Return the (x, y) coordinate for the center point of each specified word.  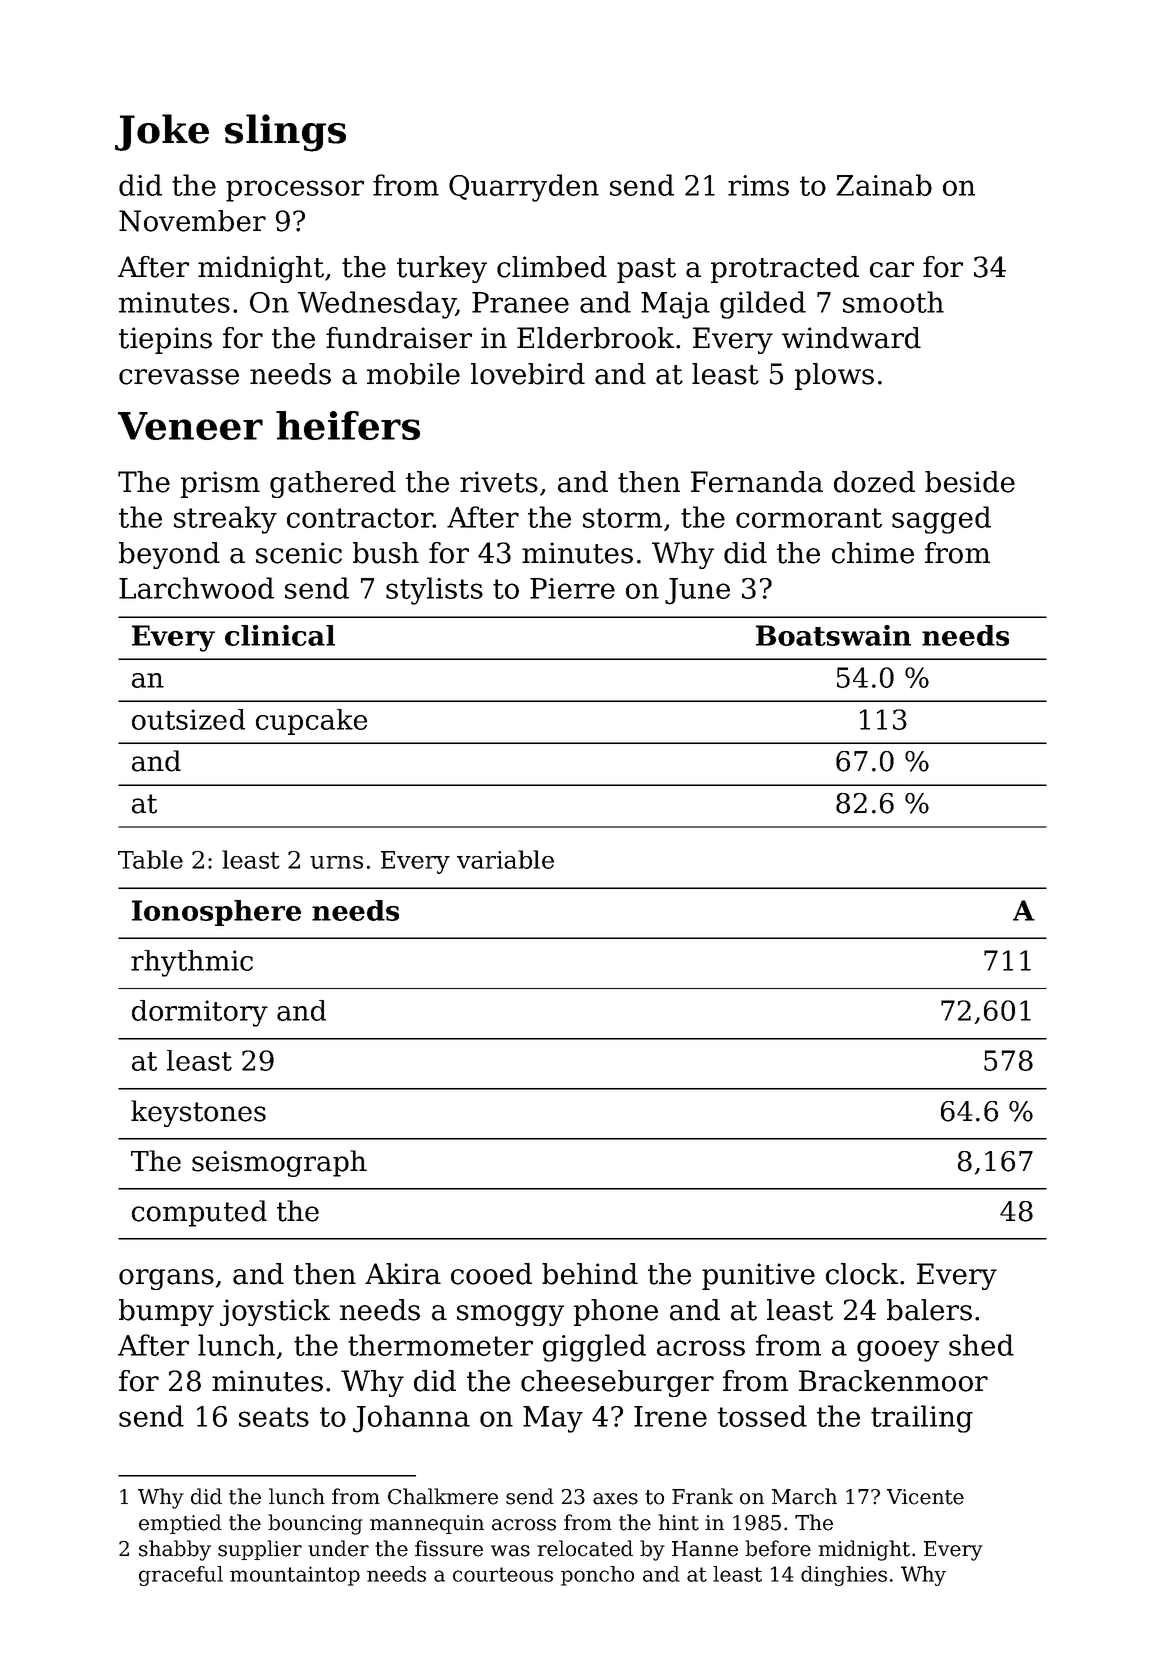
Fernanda (757, 482)
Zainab (884, 185)
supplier (260, 1550)
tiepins (165, 340)
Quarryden (524, 188)
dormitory (200, 1013)
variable (505, 859)
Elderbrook (595, 338)
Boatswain (833, 635)
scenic (299, 553)
